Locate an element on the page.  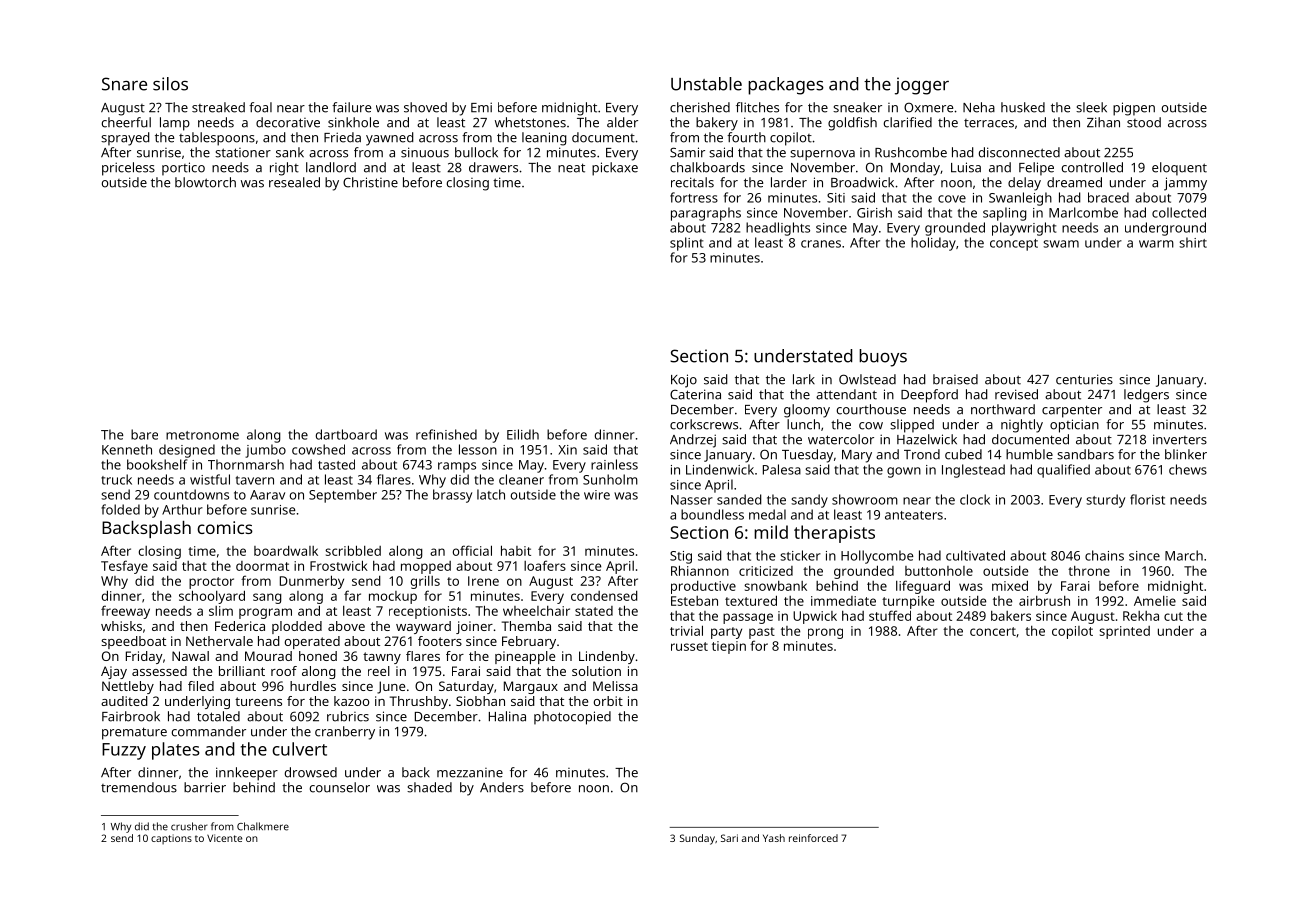
reinforced is located at coordinates (813, 838).
